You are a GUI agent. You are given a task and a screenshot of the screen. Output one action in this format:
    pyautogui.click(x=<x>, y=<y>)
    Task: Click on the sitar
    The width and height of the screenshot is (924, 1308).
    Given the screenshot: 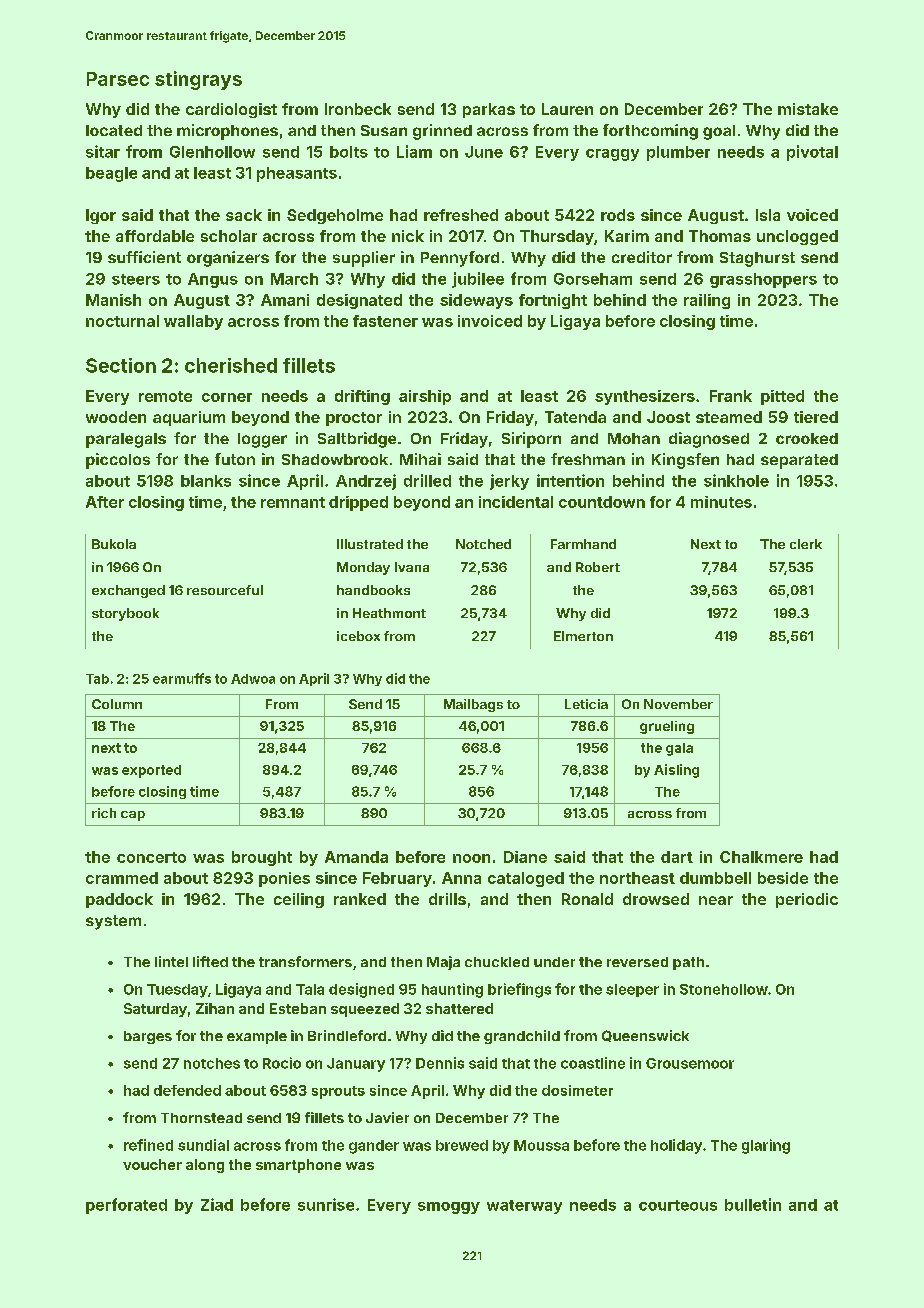 What is the action you would take?
    pyautogui.click(x=103, y=151)
